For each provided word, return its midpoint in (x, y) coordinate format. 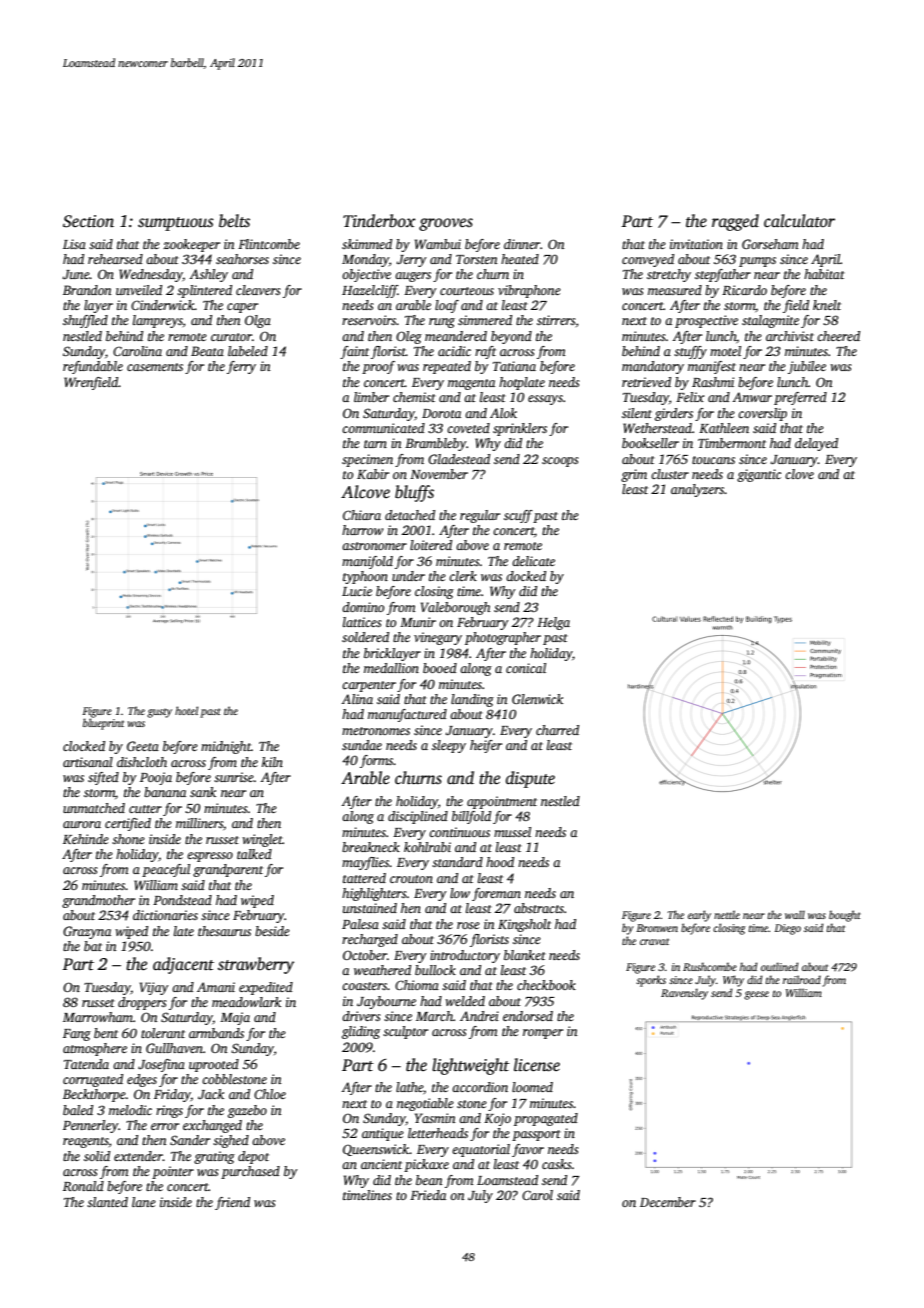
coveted (468, 428)
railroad (802, 979)
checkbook (546, 985)
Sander (190, 1140)
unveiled (139, 290)
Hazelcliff (370, 291)
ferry (241, 367)
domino (363, 607)
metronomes (376, 731)
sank (203, 792)
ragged (735, 222)
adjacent (183, 965)
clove (799, 474)
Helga (553, 623)
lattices (362, 622)
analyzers (698, 490)
